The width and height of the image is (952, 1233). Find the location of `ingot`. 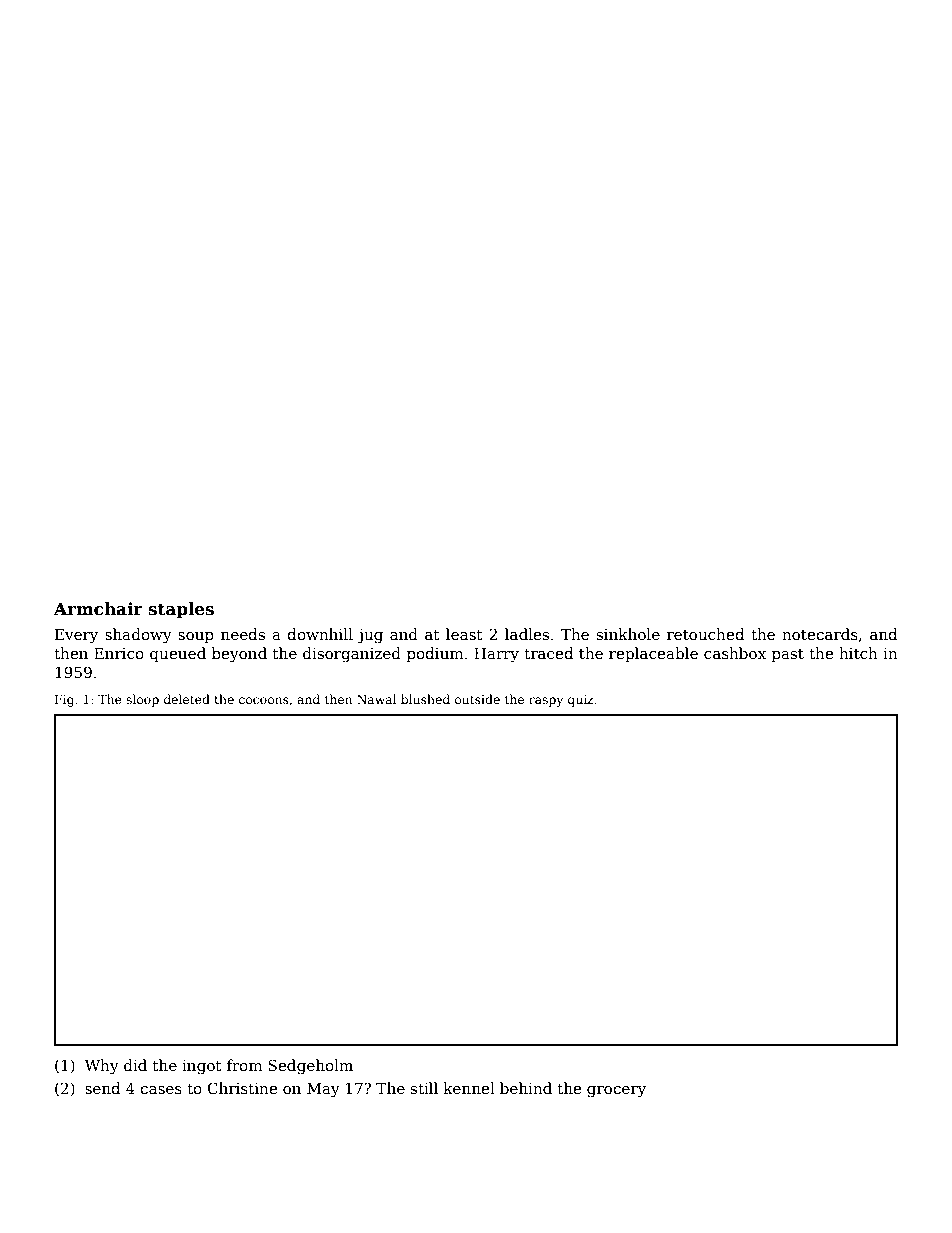

ingot is located at coordinates (202, 1067).
